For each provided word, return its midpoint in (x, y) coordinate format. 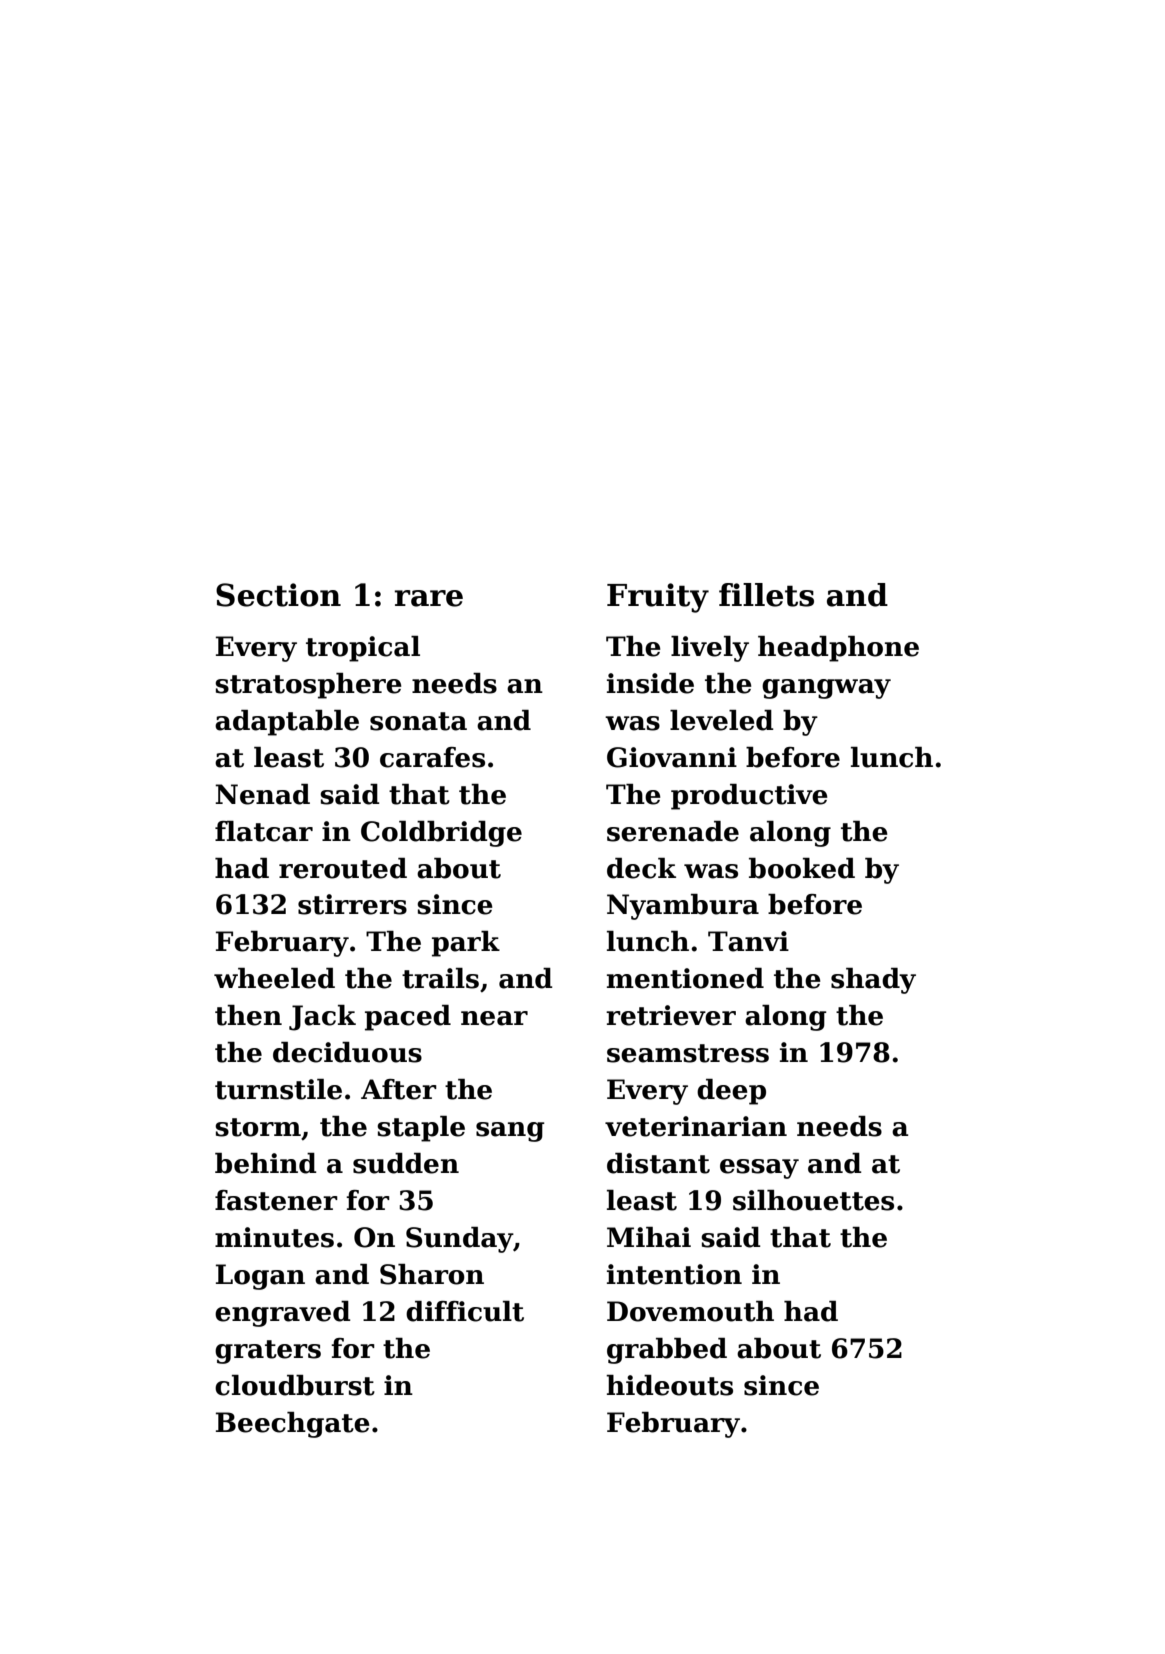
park (466, 944)
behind (266, 1163)
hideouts (669, 1385)
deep (731, 1092)
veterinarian (696, 1126)
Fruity (658, 598)
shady (873, 981)
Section (278, 595)
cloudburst (295, 1385)
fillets (766, 595)
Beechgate (292, 1425)
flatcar (264, 831)
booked (802, 868)
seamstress (688, 1053)
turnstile (278, 1089)
